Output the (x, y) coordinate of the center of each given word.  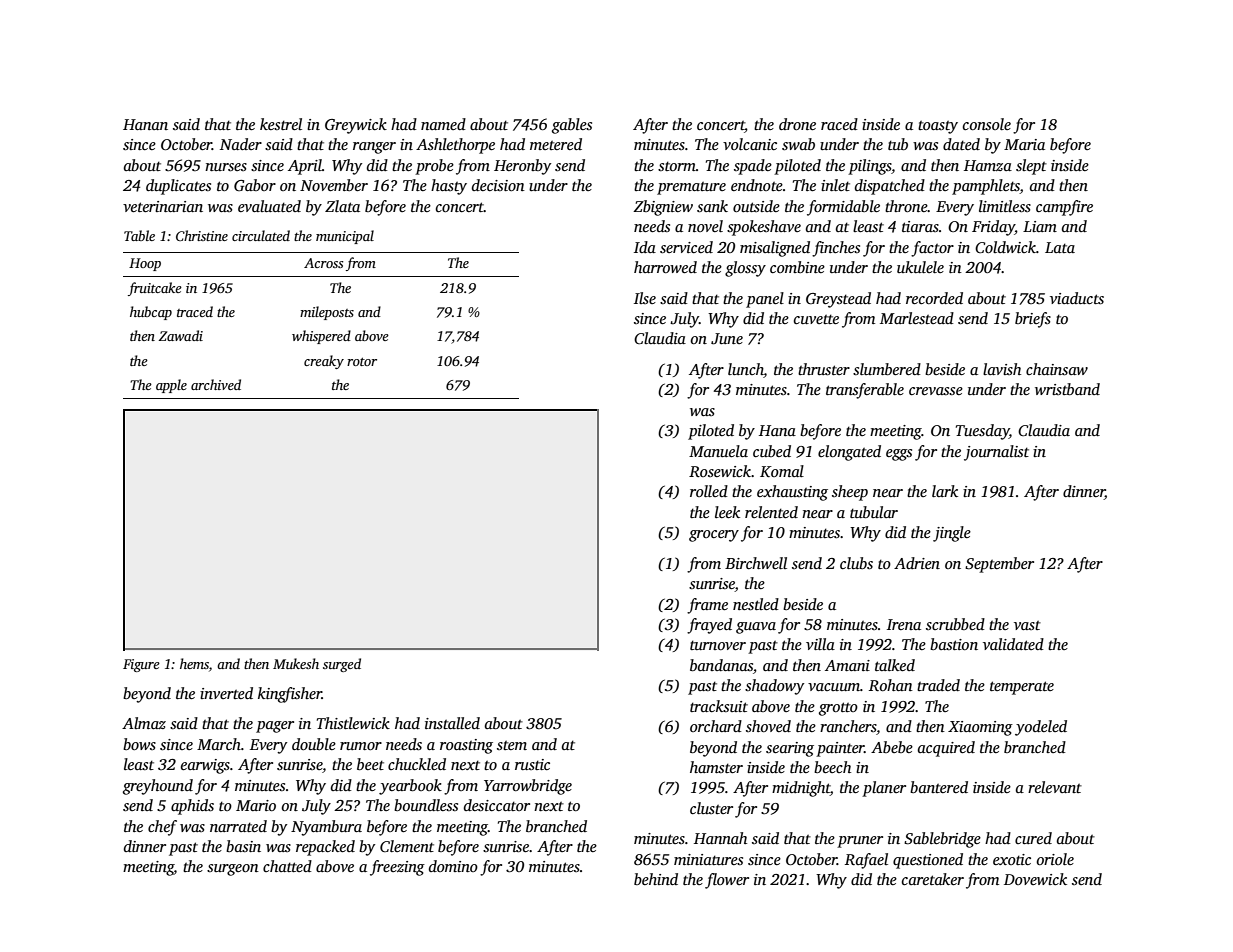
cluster (711, 808)
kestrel (281, 124)
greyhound (158, 787)
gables (572, 126)
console (987, 124)
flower (727, 881)
